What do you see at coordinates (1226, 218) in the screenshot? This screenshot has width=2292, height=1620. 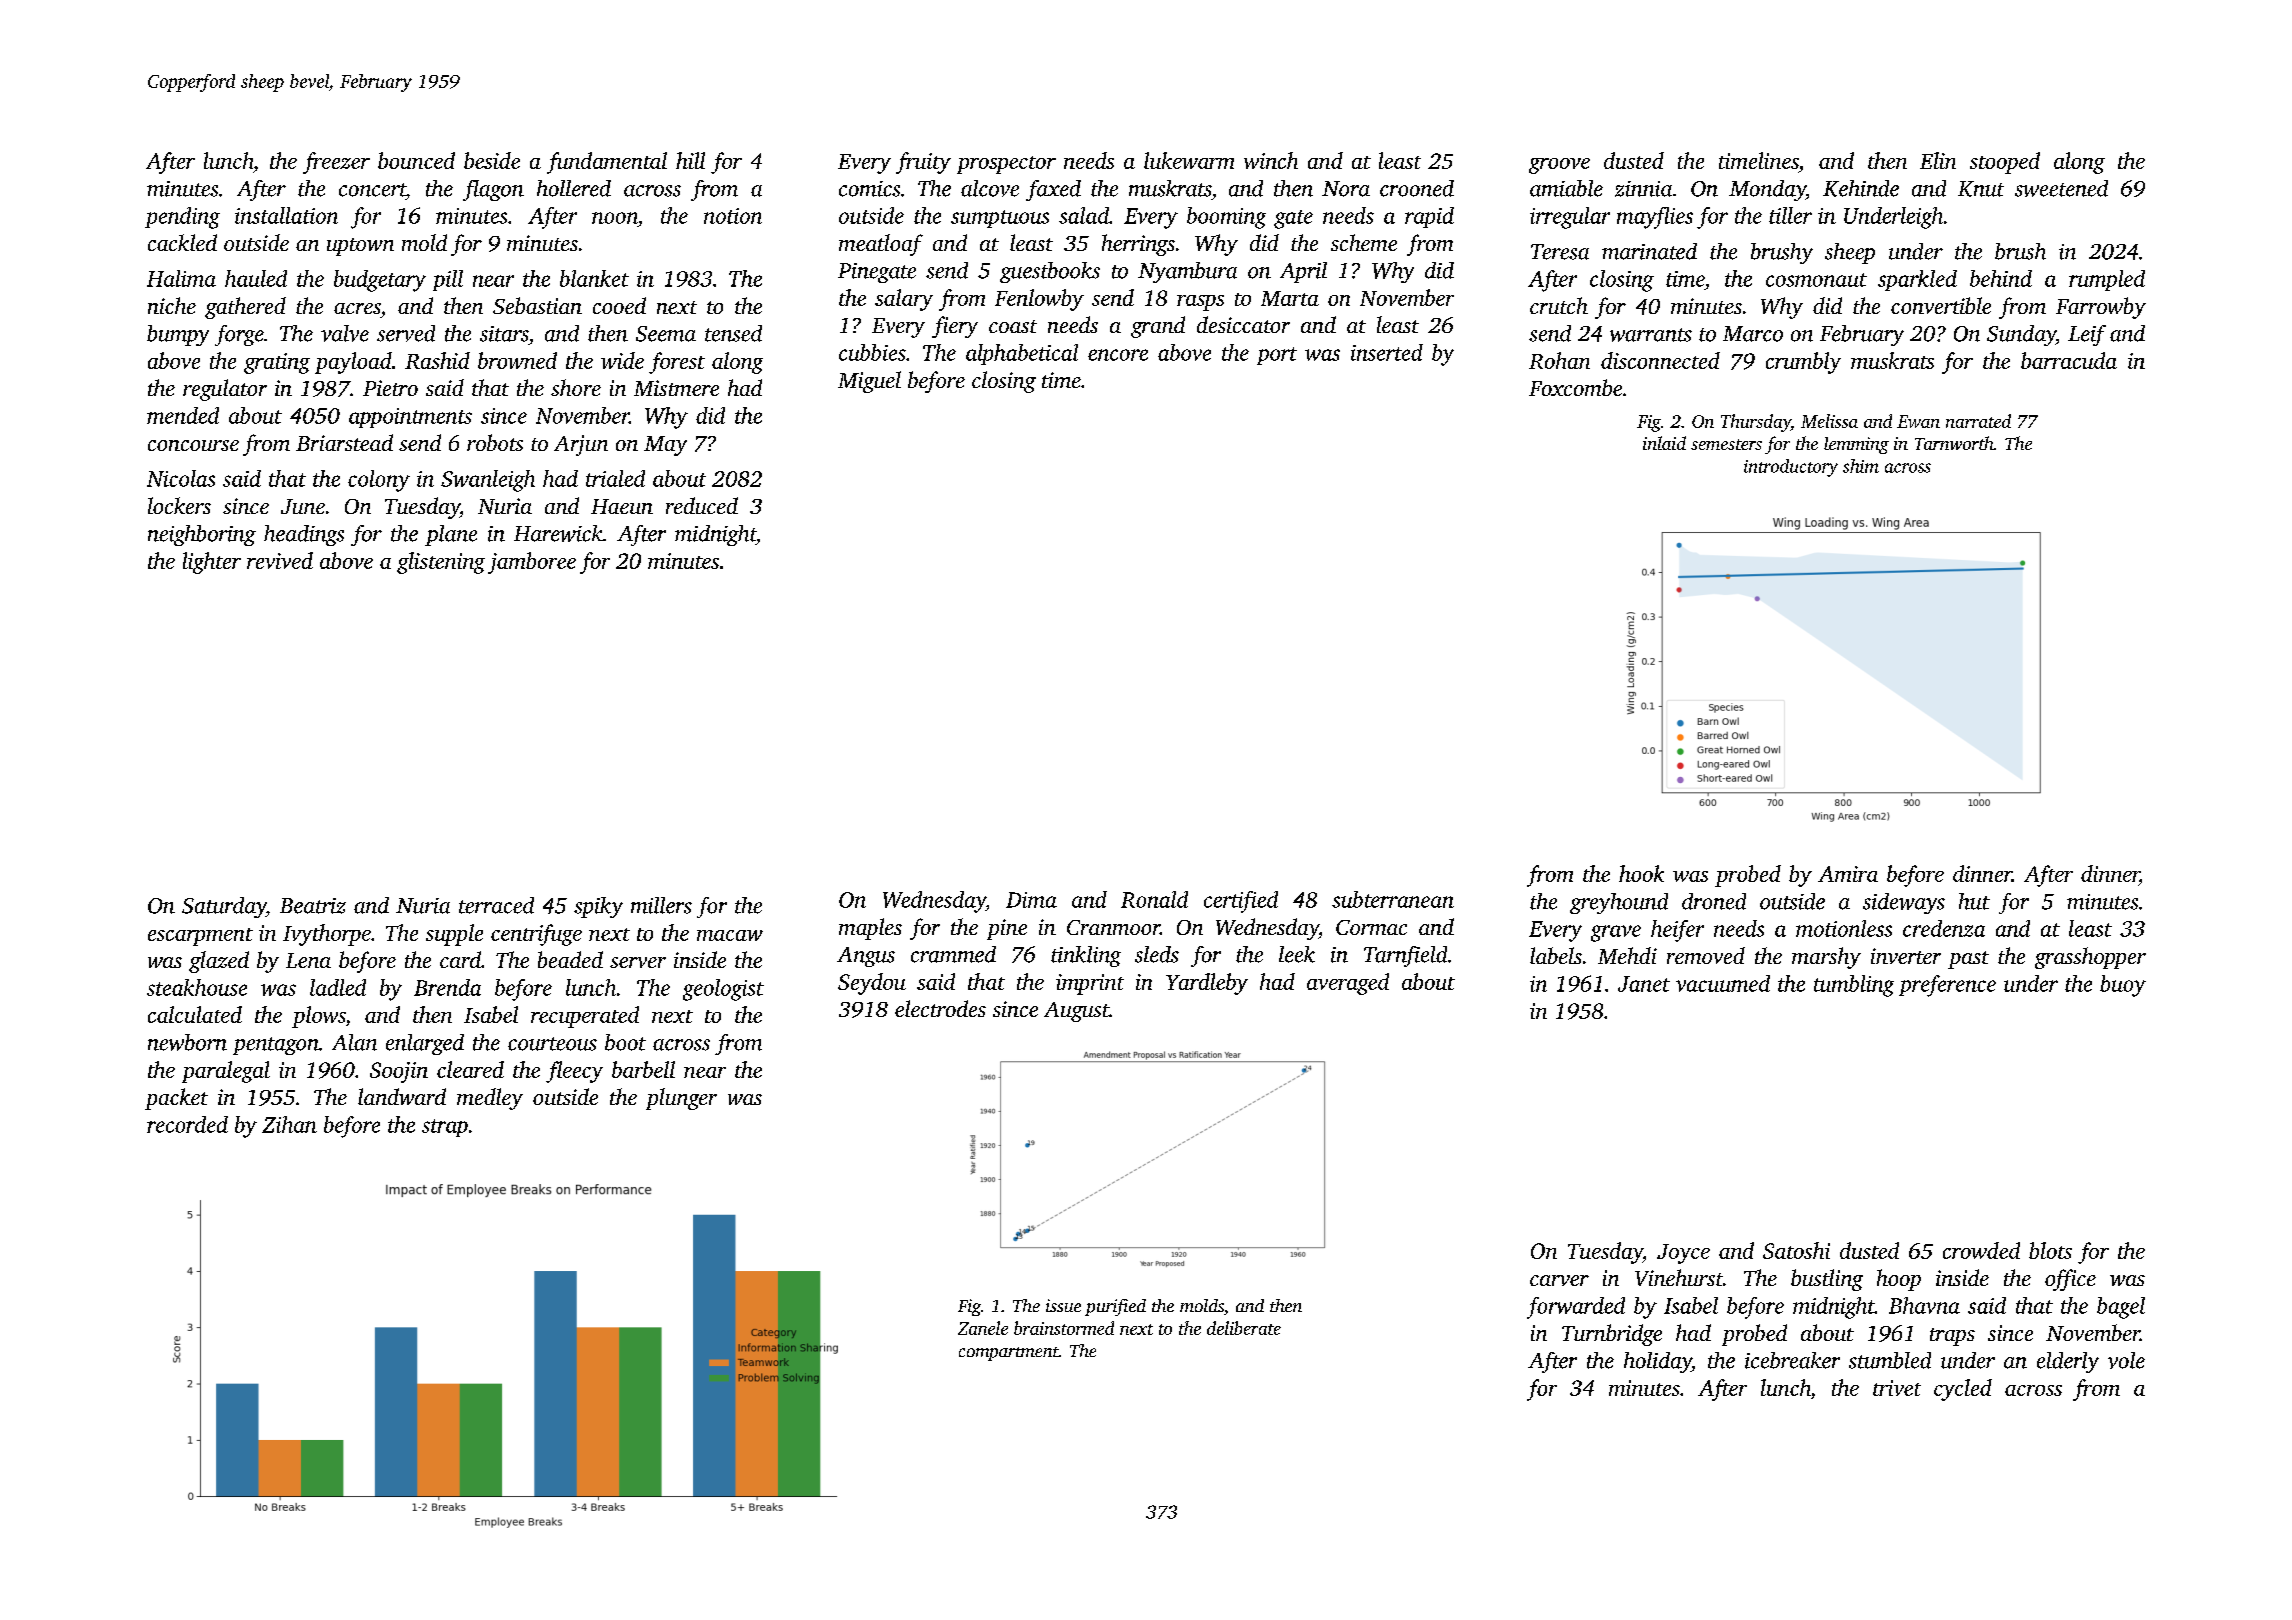 I see `booming` at bounding box center [1226, 218].
